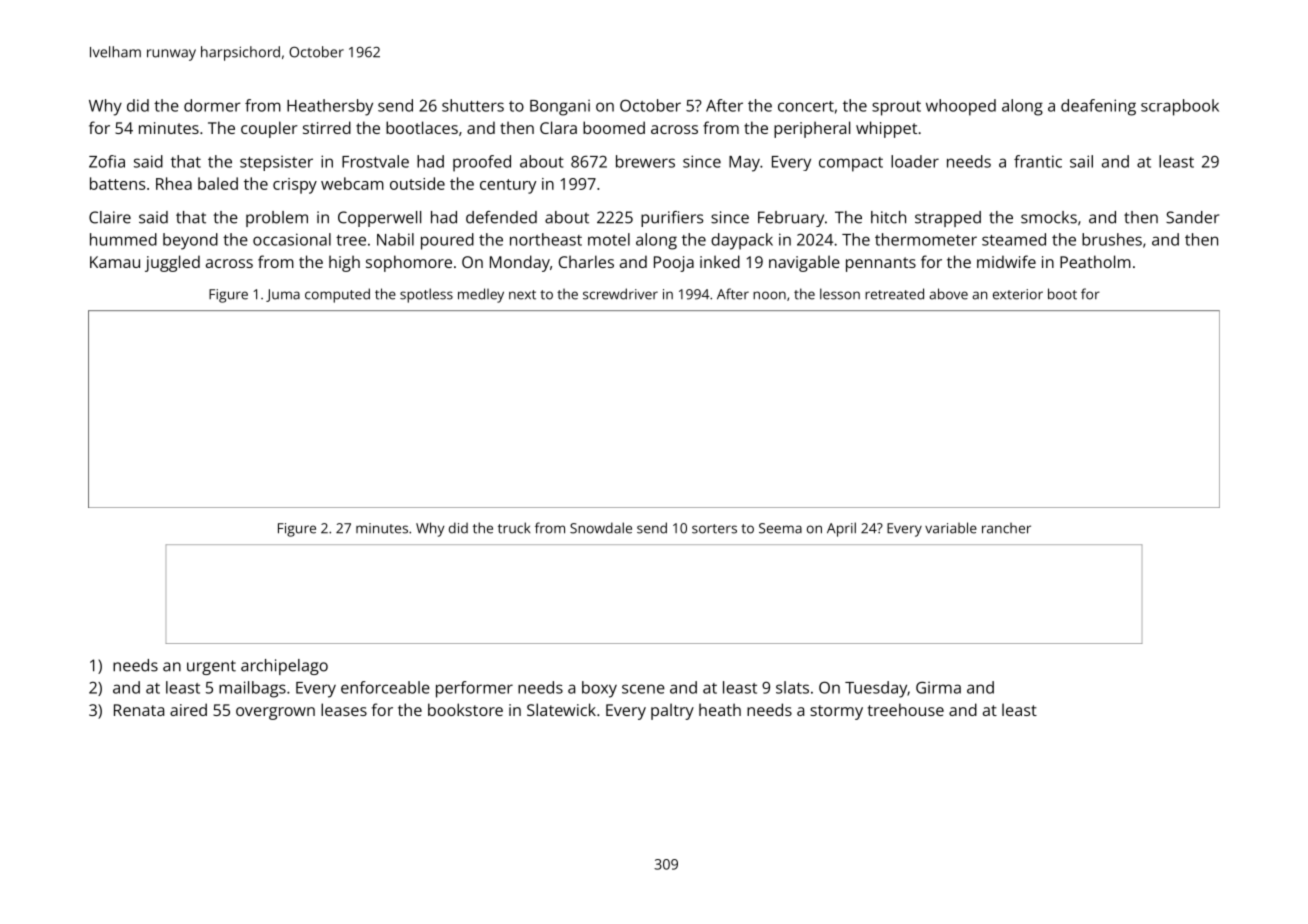 The height and width of the screenshot is (924, 1308). Describe the element at coordinates (283, 295) in the screenshot. I see `Juma` at that location.
